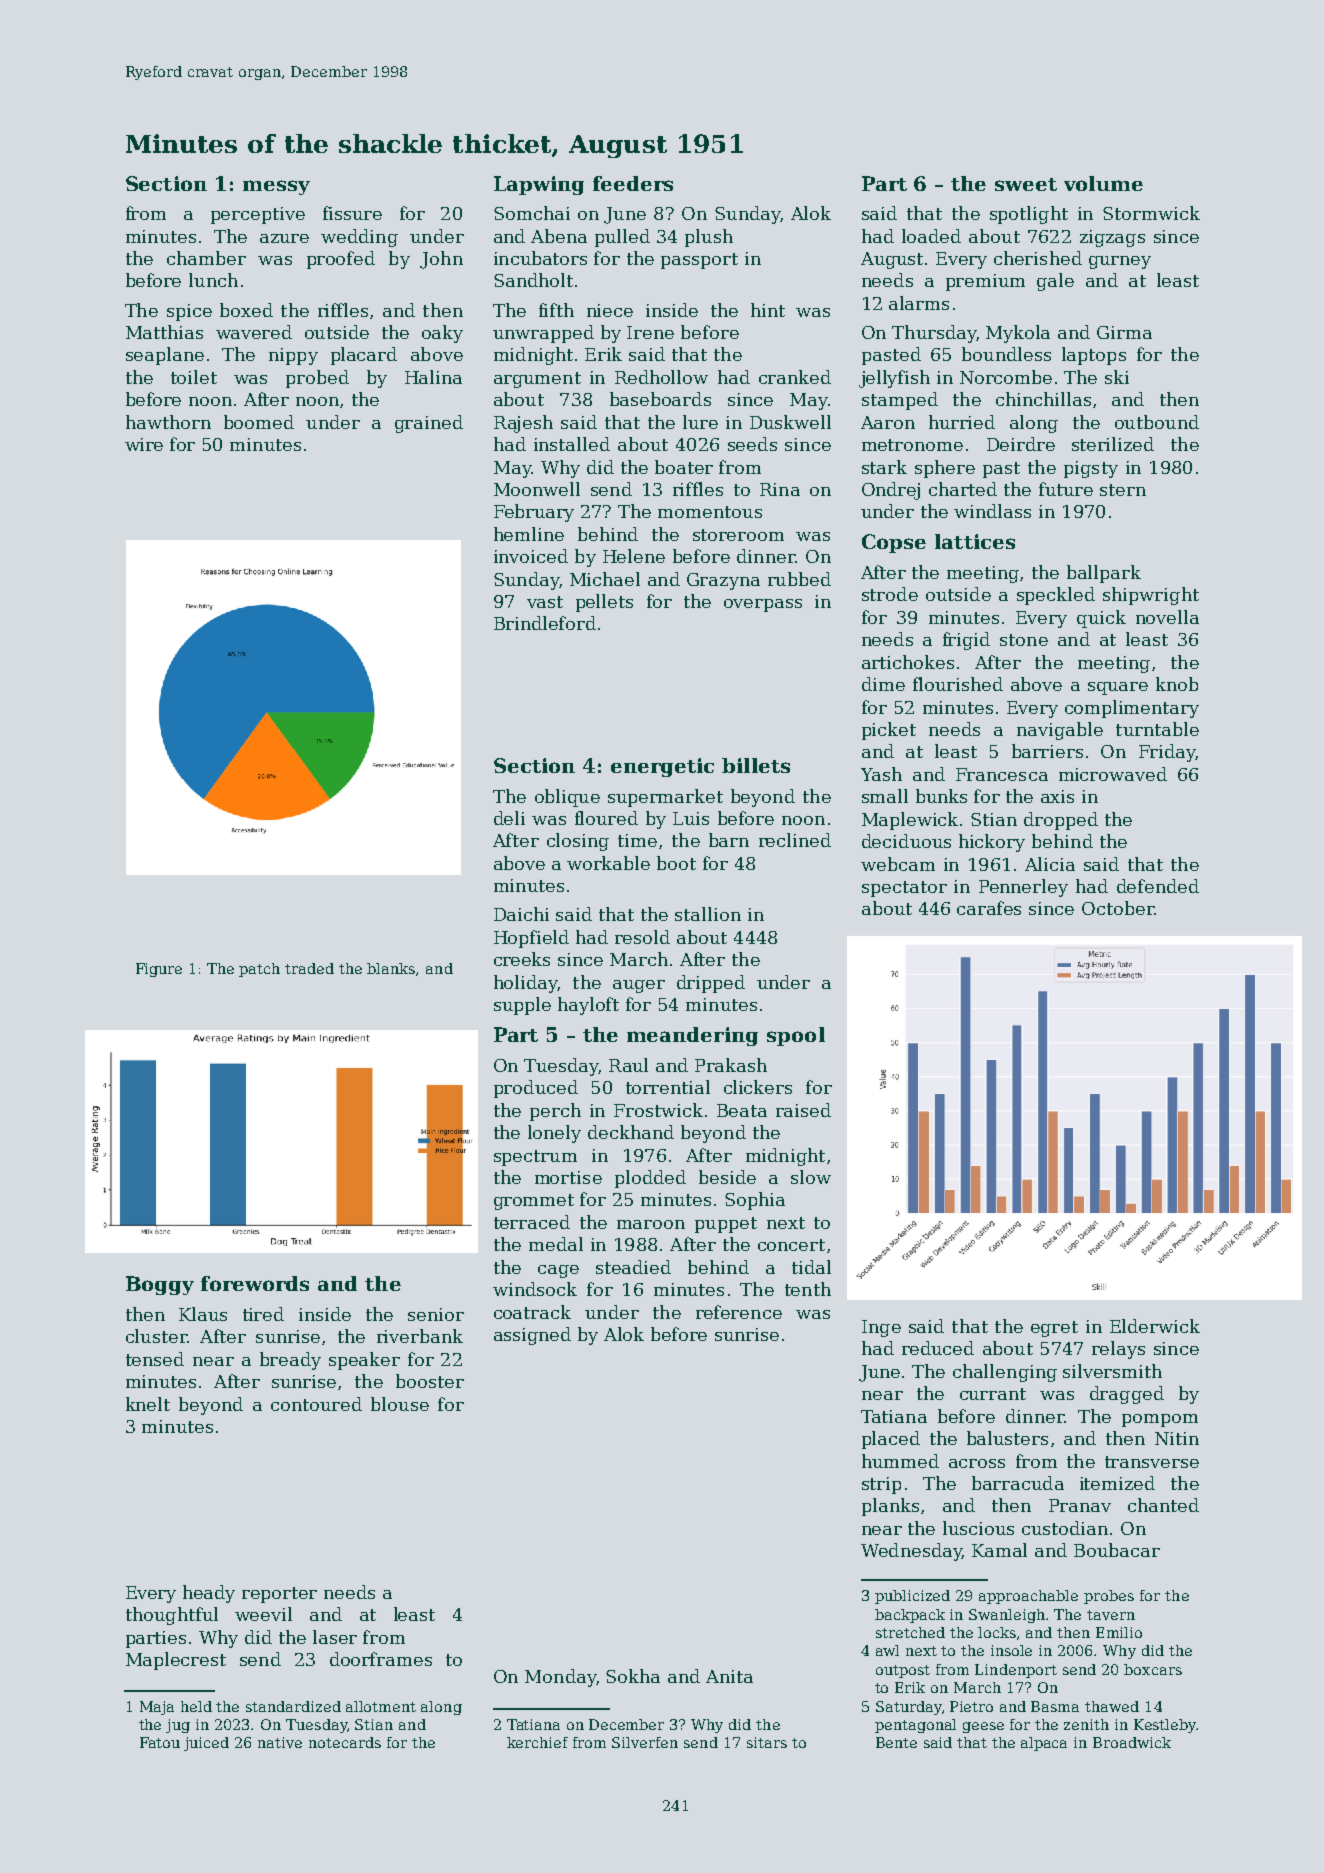 Image resolution: width=1324 pixels, height=1873 pixels. What do you see at coordinates (276, 187) in the screenshot?
I see `messy` at bounding box center [276, 187].
